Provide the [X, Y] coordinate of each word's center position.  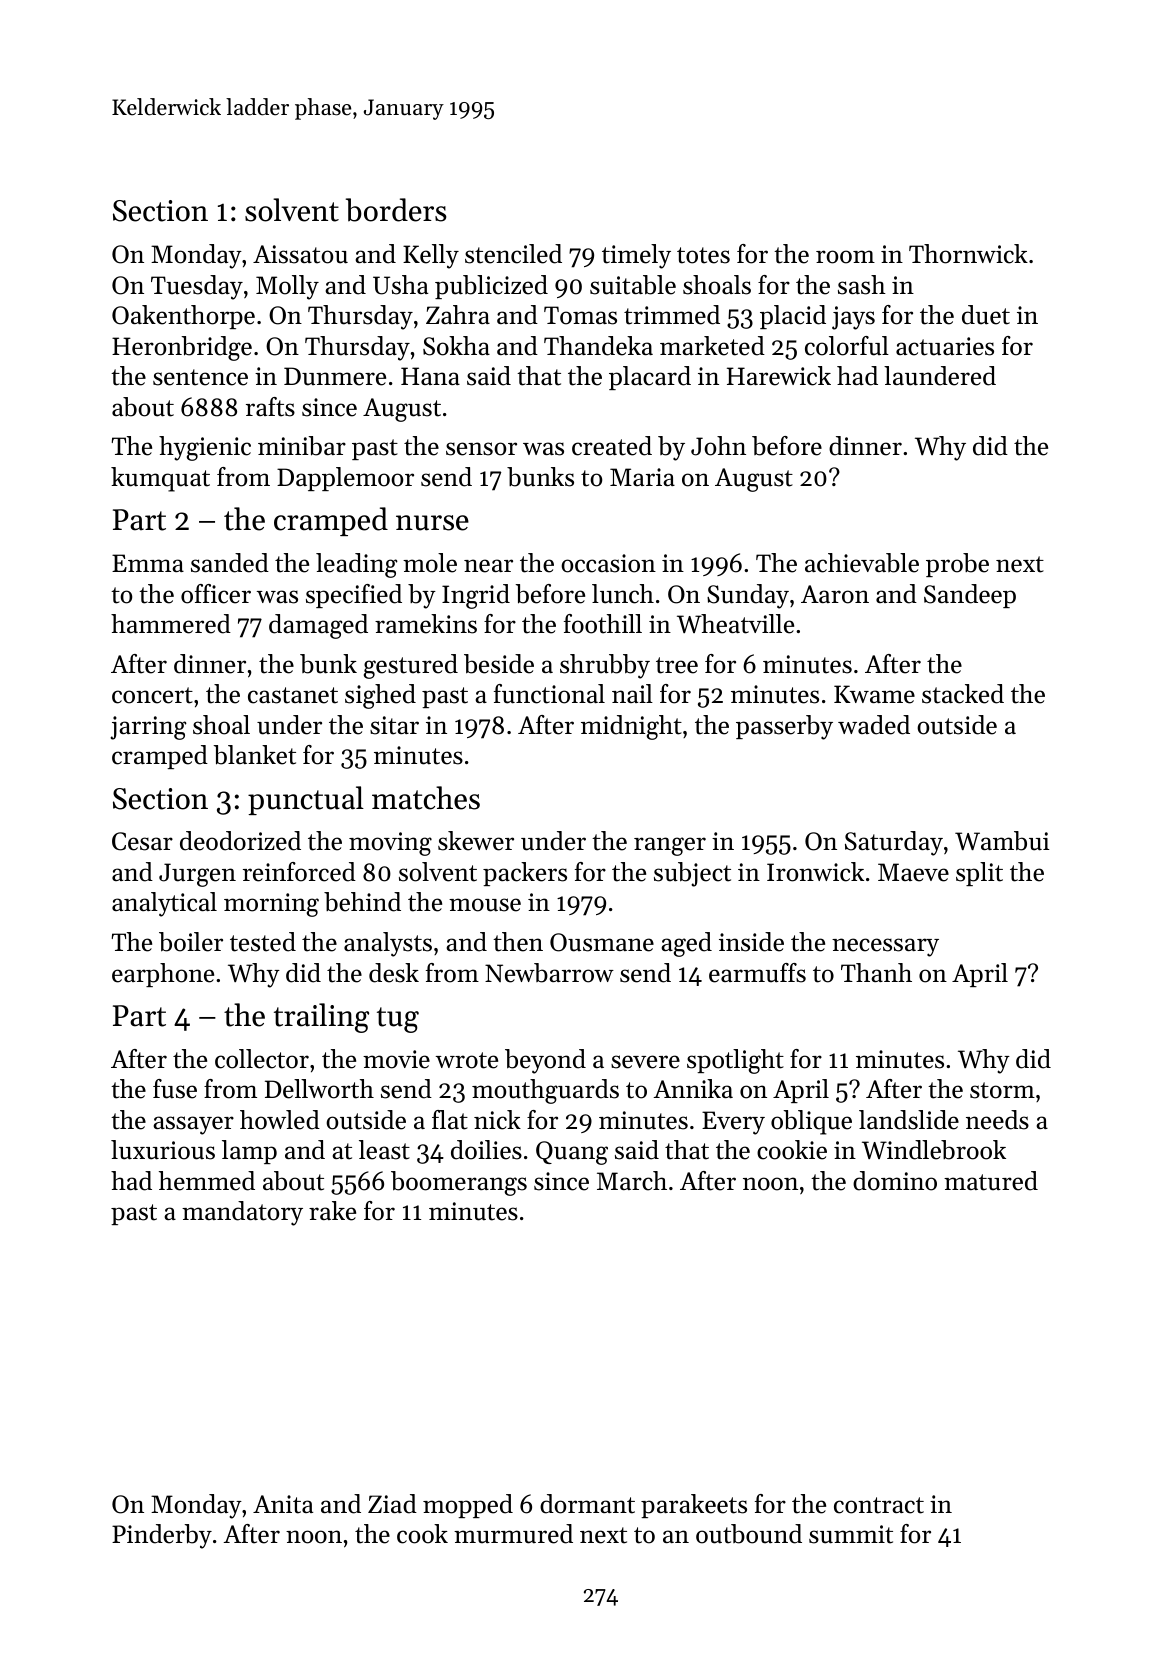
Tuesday [197, 287]
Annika [693, 1088]
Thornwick [968, 254]
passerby [784, 727]
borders [396, 210]
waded [874, 725]
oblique [811, 1122]
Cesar [142, 841]
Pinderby [162, 1536]
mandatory [242, 1213]
